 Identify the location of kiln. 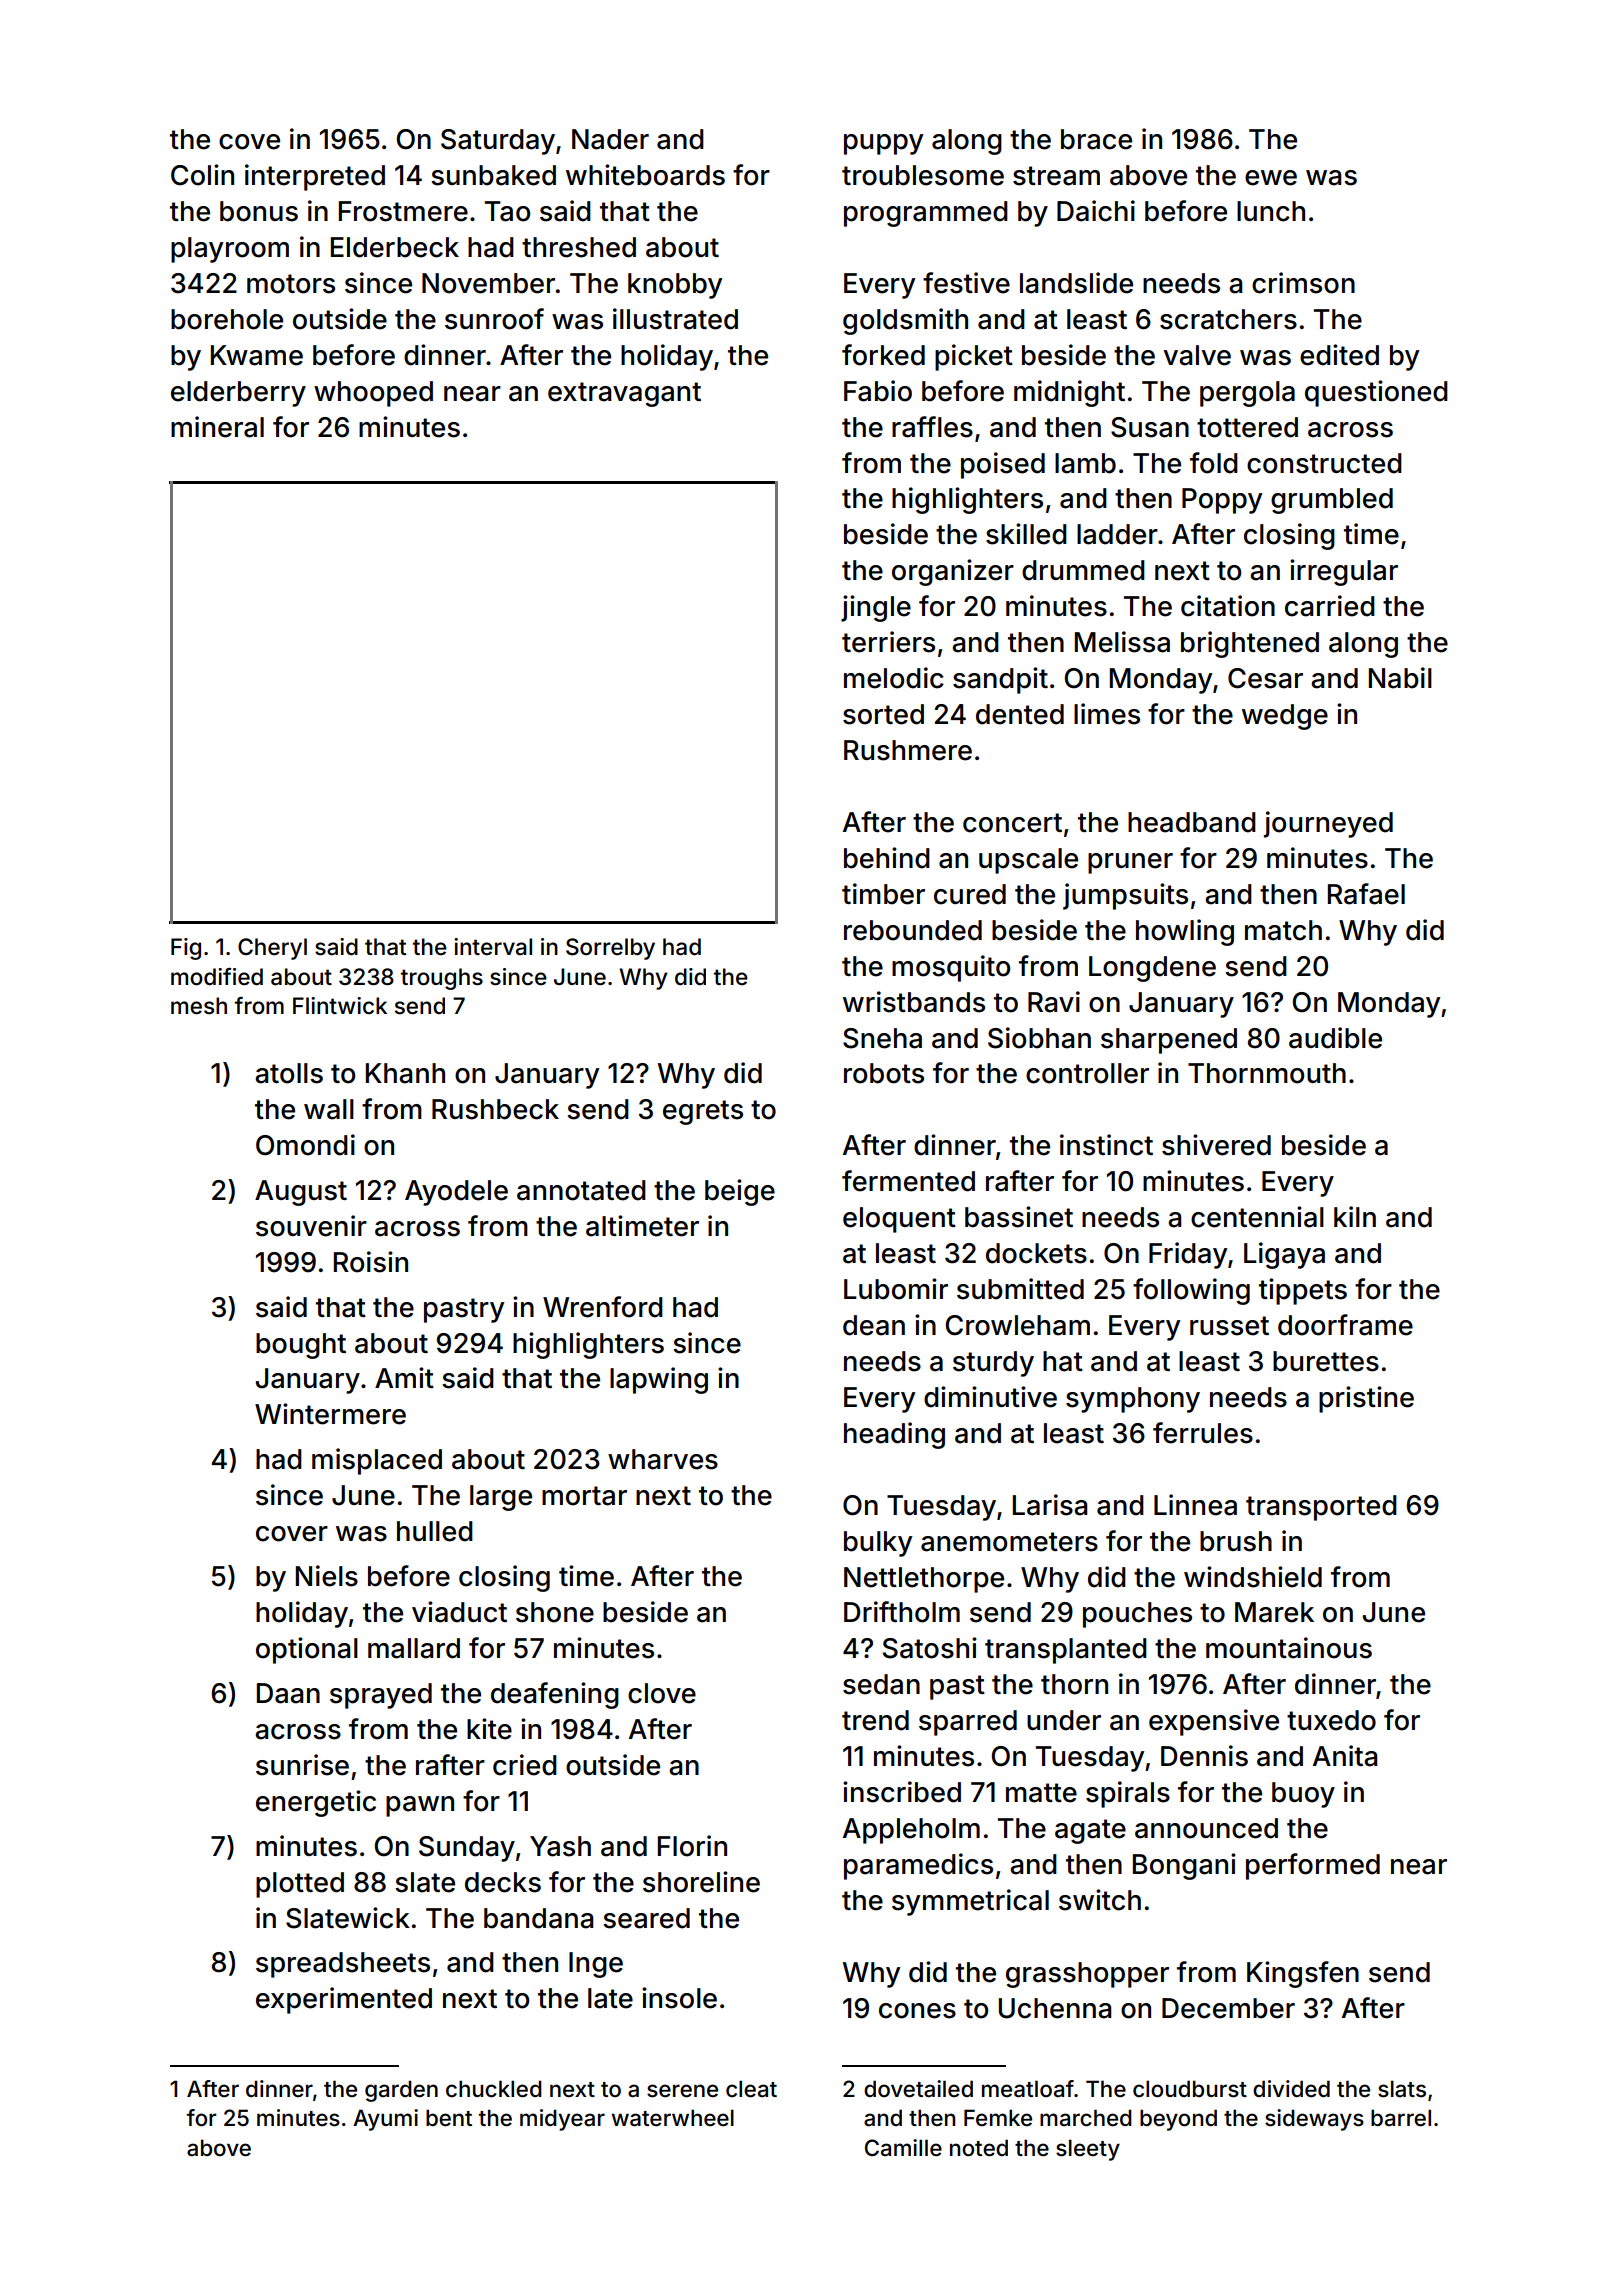
(1355, 1216).
